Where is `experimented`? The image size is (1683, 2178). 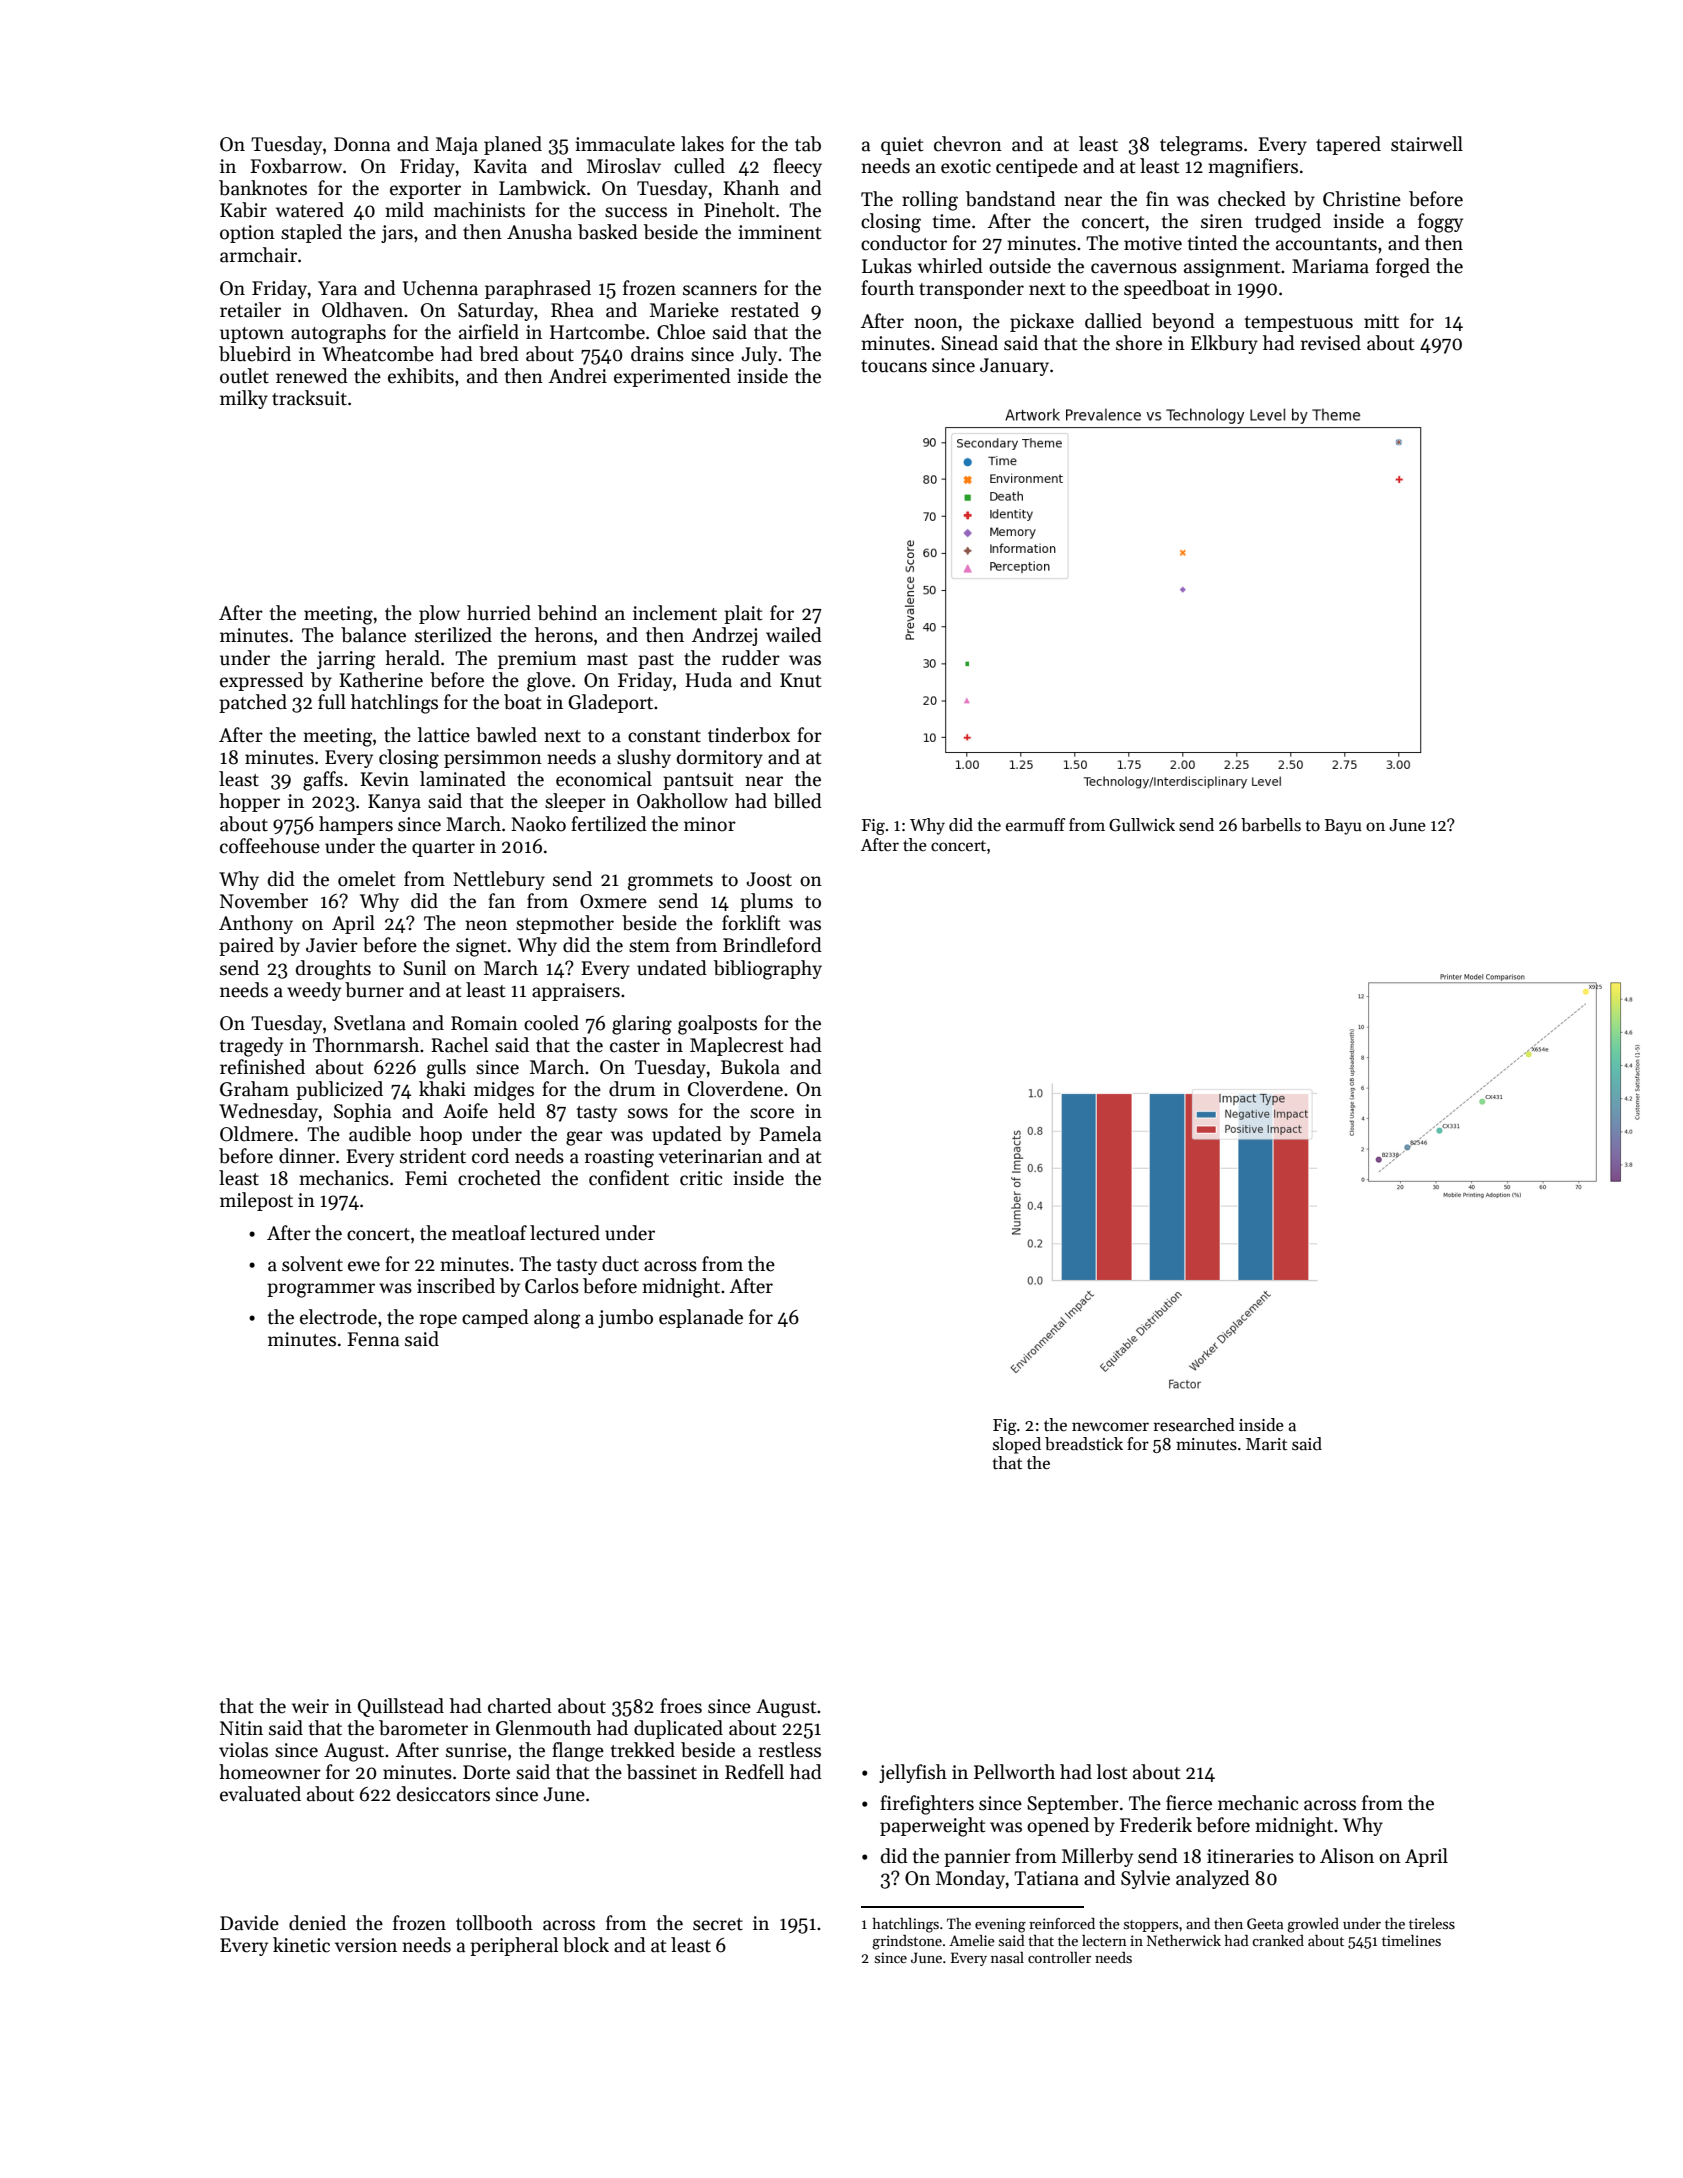
experimented is located at coordinates (672, 377).
